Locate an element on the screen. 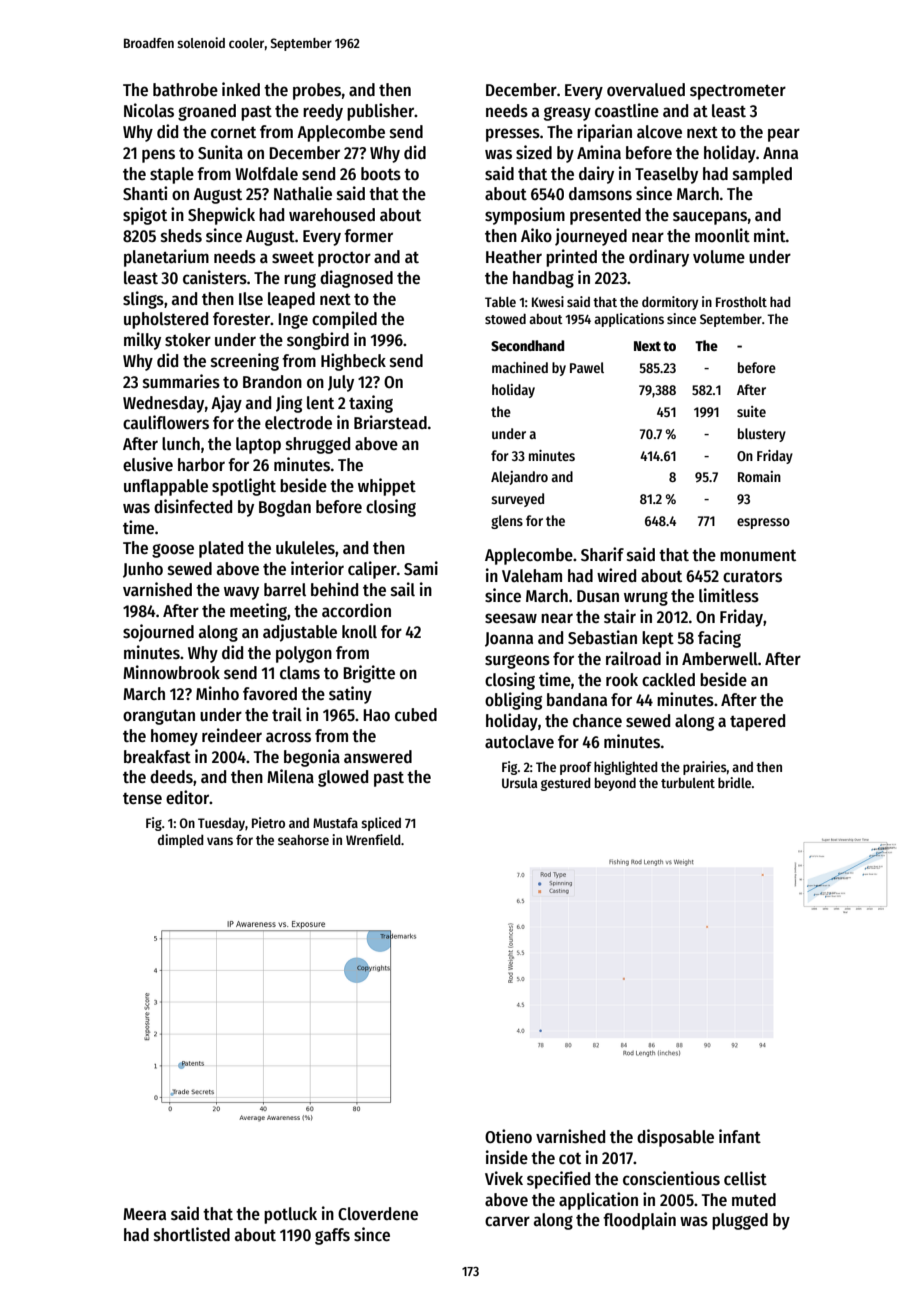  greasy is located at coordinates (567, 114).
